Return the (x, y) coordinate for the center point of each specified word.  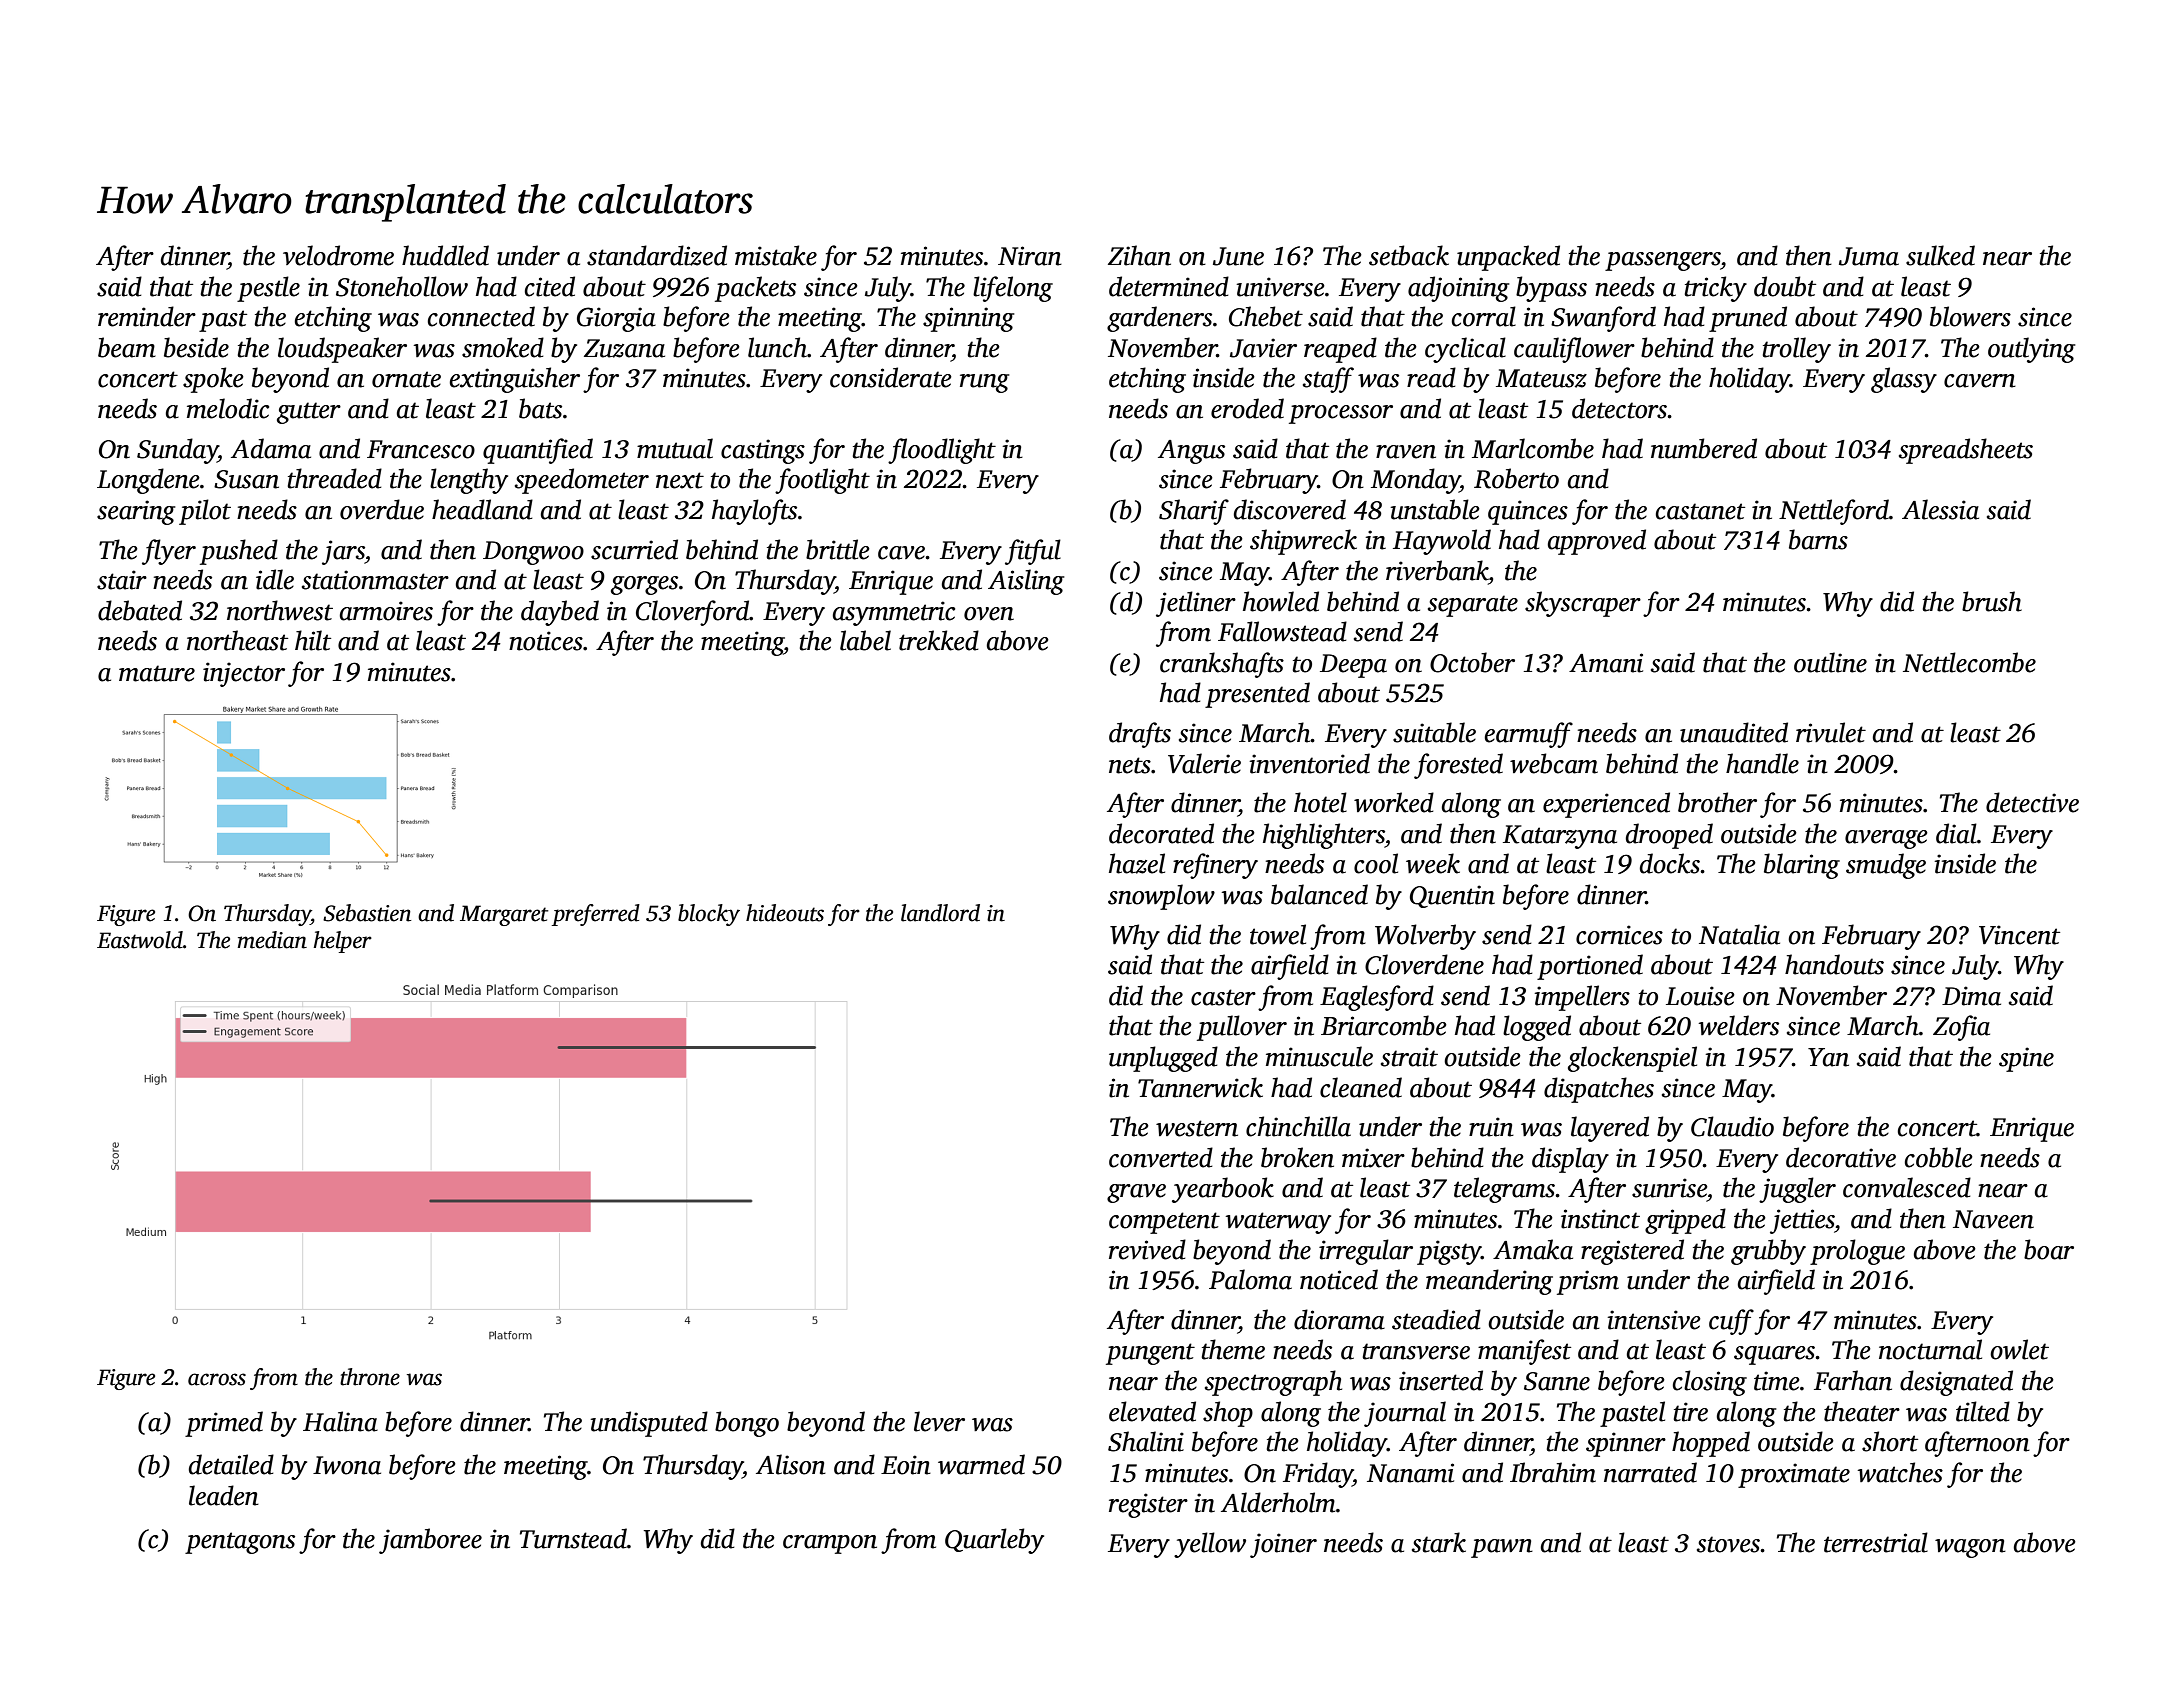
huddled (445, 255)
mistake (776, 255)
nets (1130, 765)
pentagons (240, 1543)
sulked (1940, 255)
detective (2032, 802)
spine (2026, 1059)
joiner (1283, 1545)
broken (1297, 1157)
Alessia (1940, 509)
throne (370, 1377)
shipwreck (1303, 542)
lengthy (469, 481)
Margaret (504, 915)
